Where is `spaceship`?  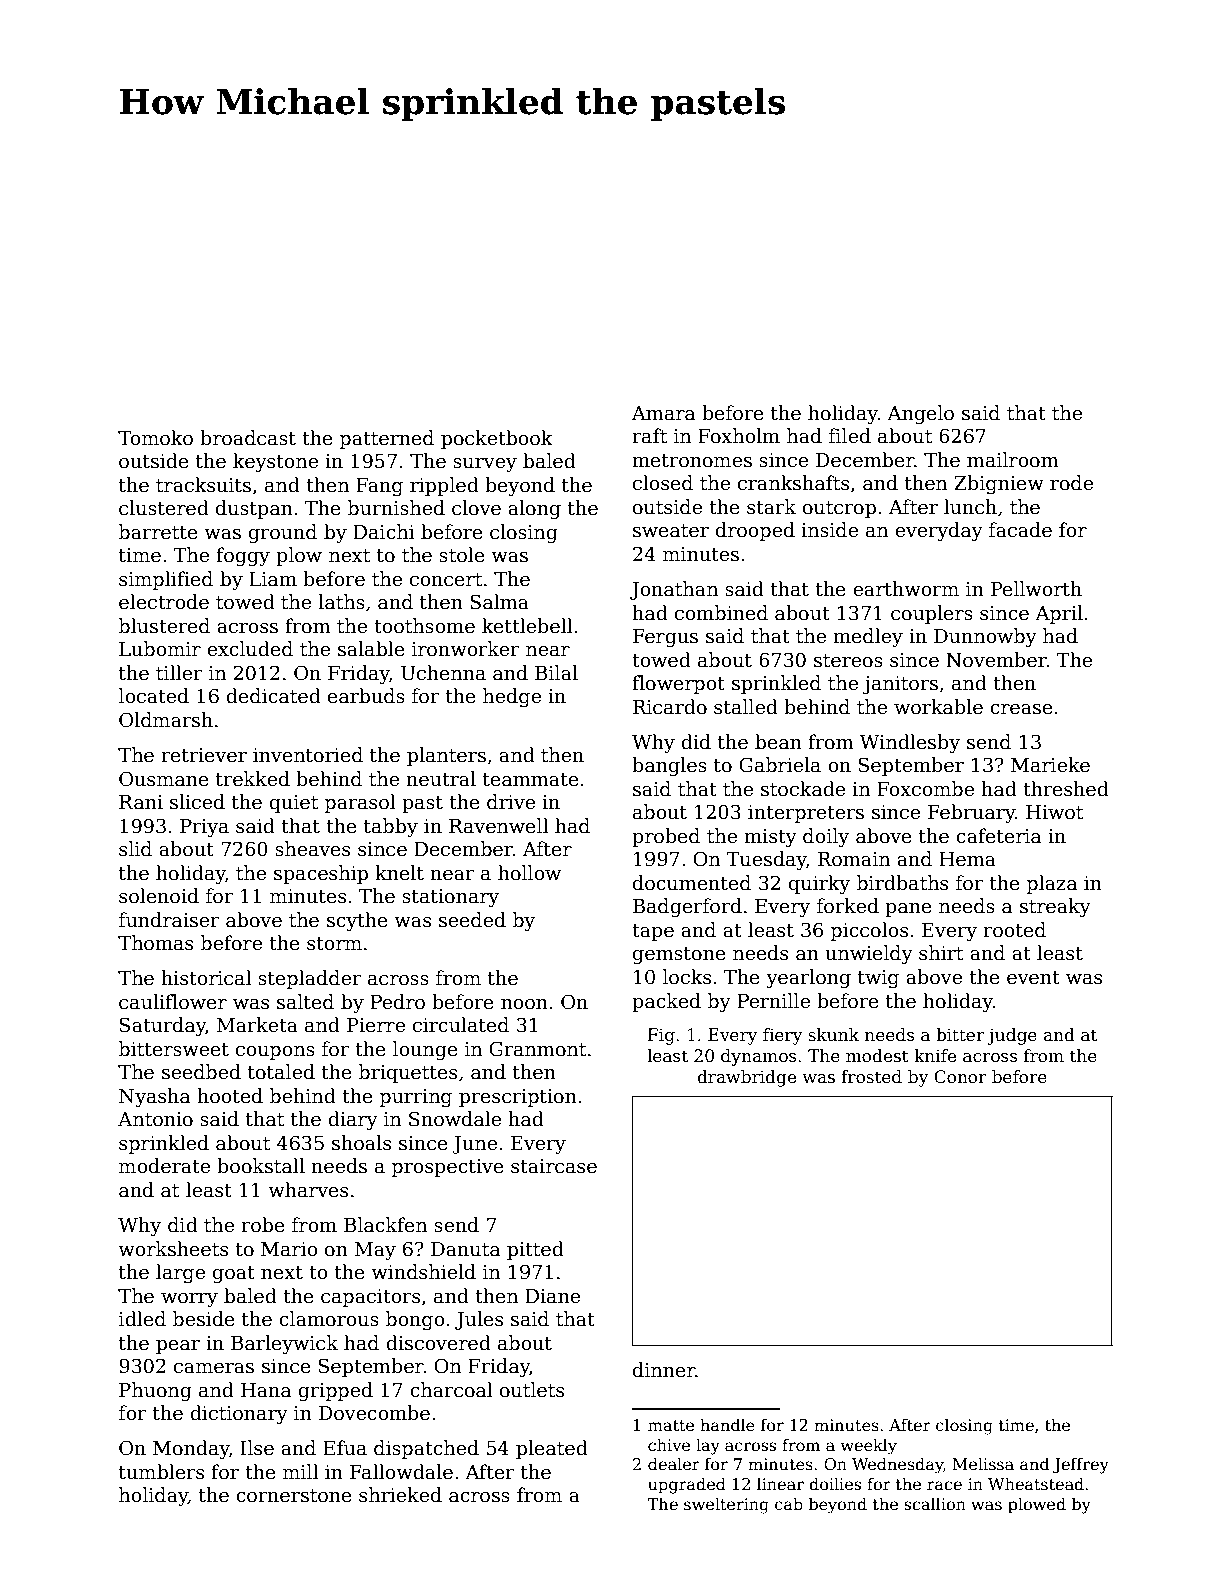 spaceship is located at coordinates (321, 874).
